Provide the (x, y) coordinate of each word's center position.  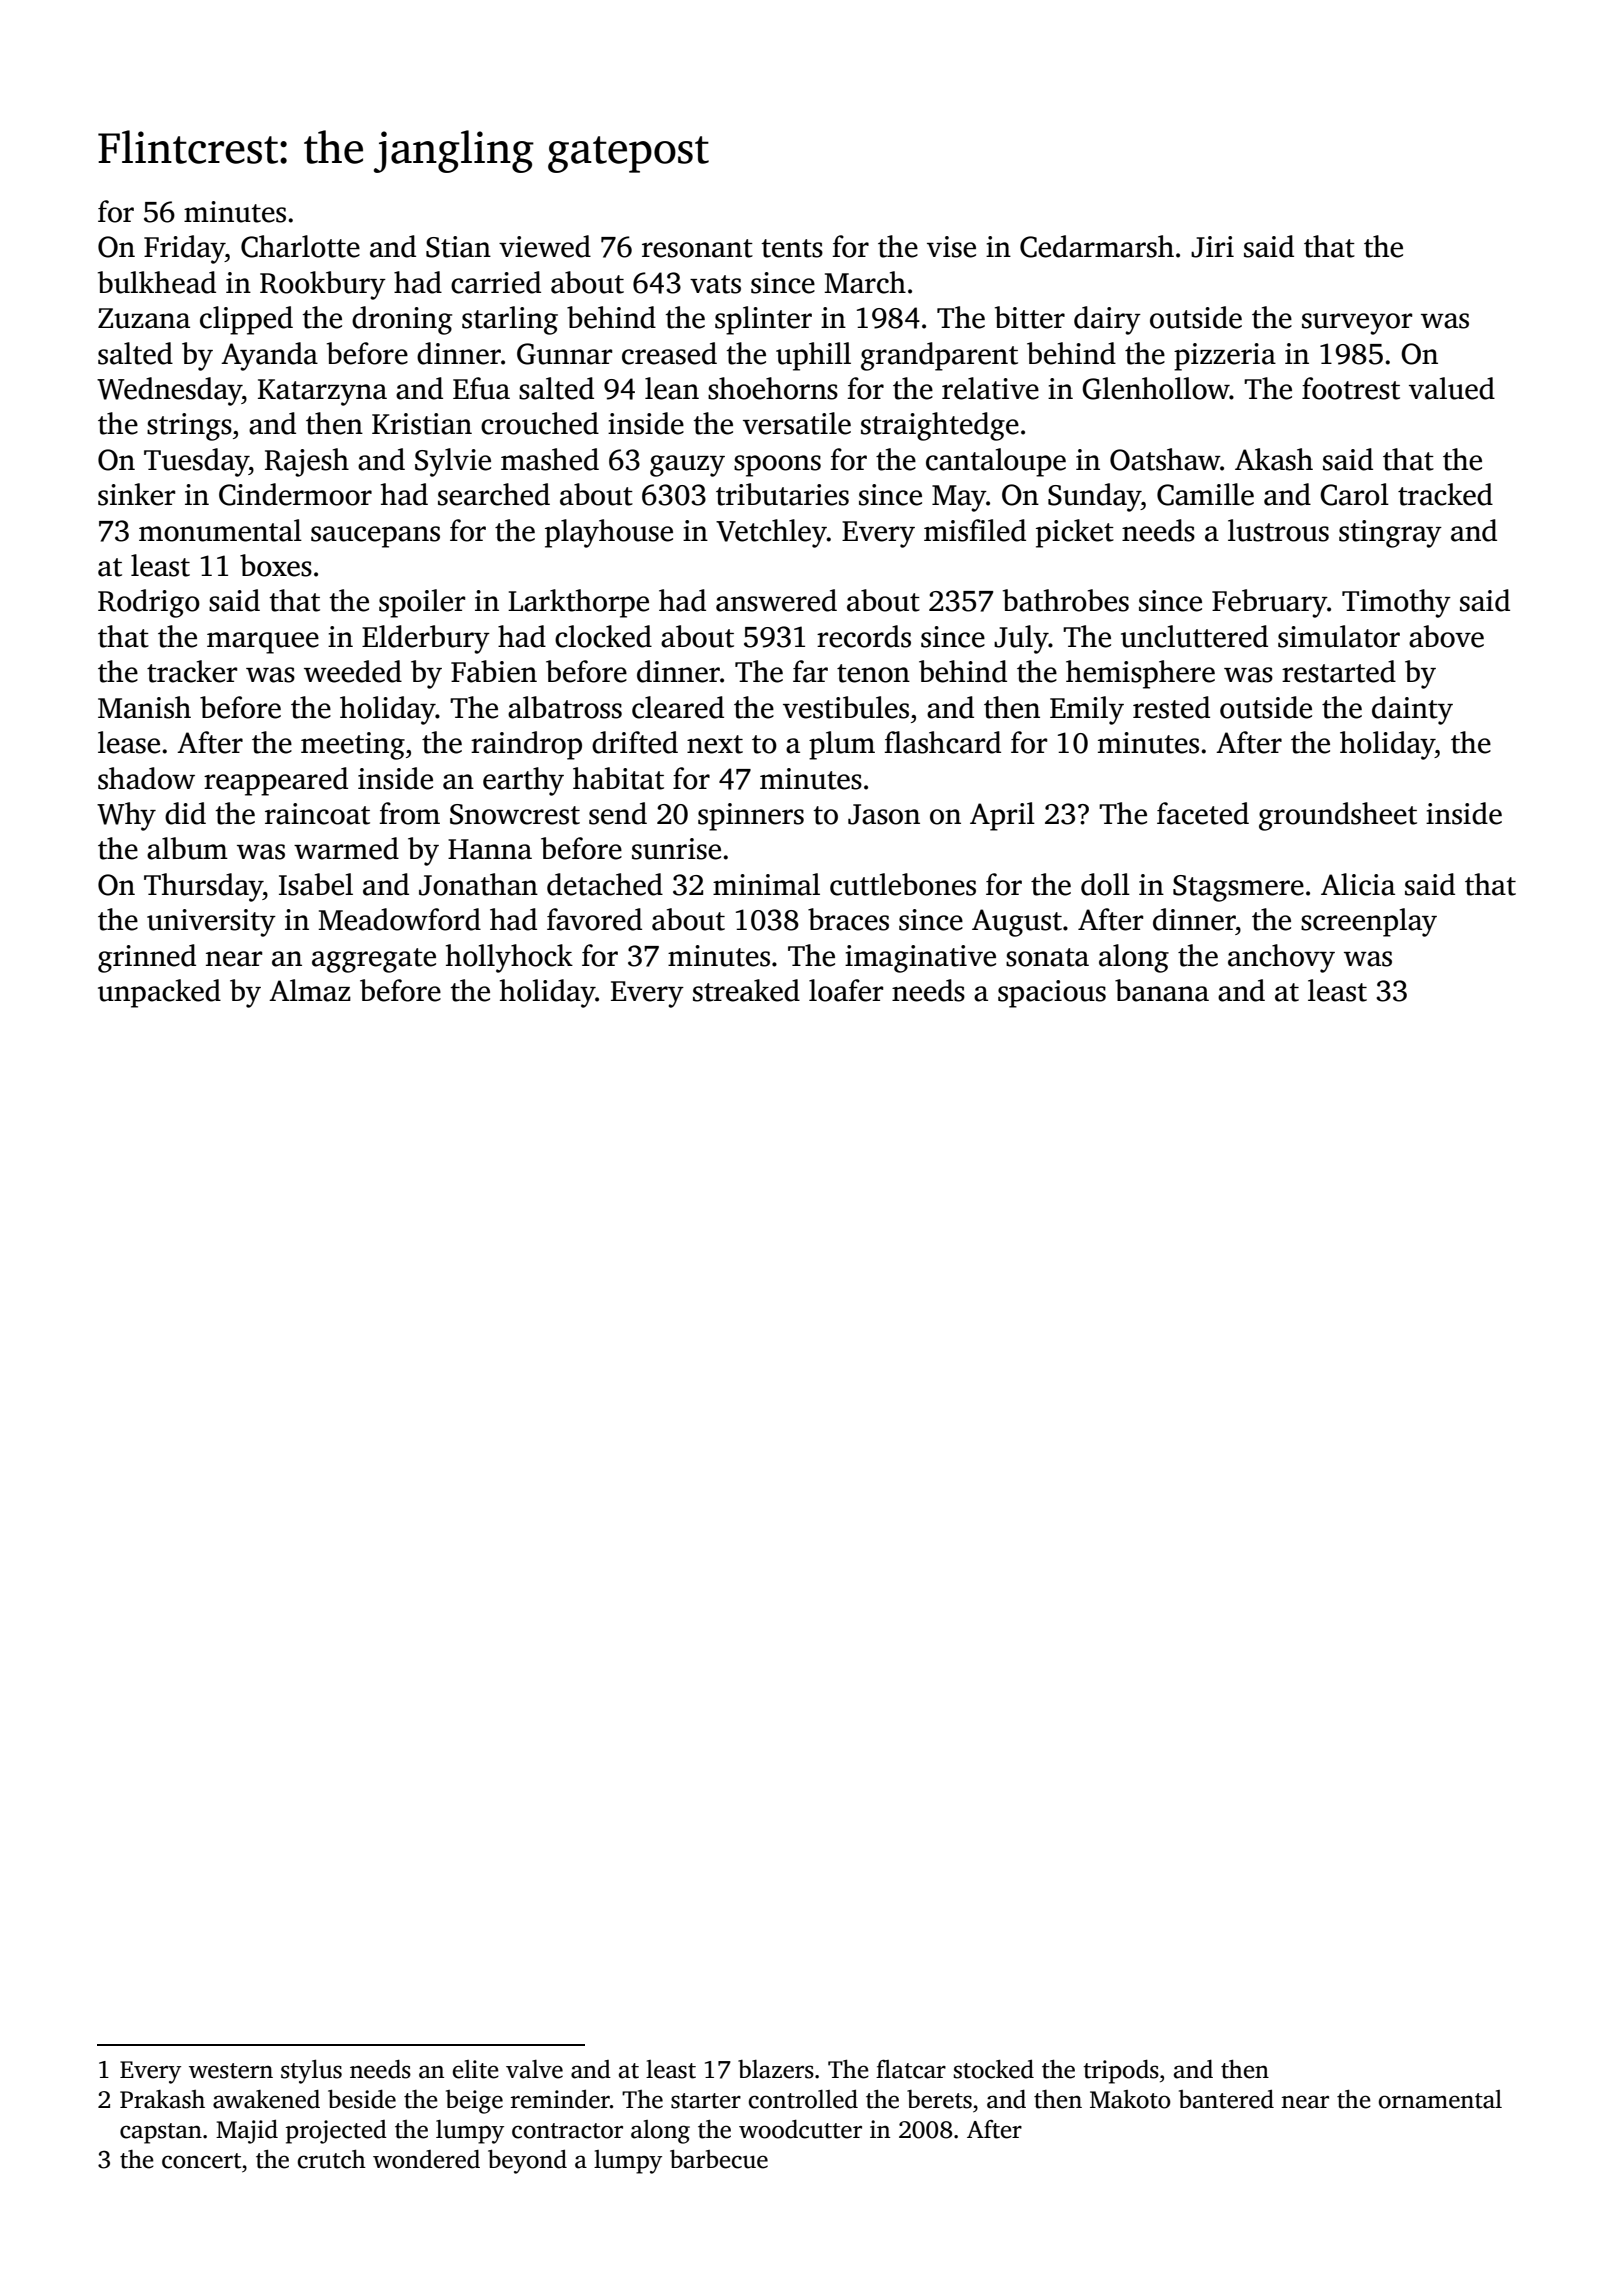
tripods (1121, 2072)
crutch (332, 2159)
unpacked (159, 993)
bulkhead (157, 282)
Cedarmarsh (1097, 246)
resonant (697, 248)
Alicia (1358, 884)
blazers (776, 2069)
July (1021, 639)
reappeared (276, 781)
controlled (803, 2099)
